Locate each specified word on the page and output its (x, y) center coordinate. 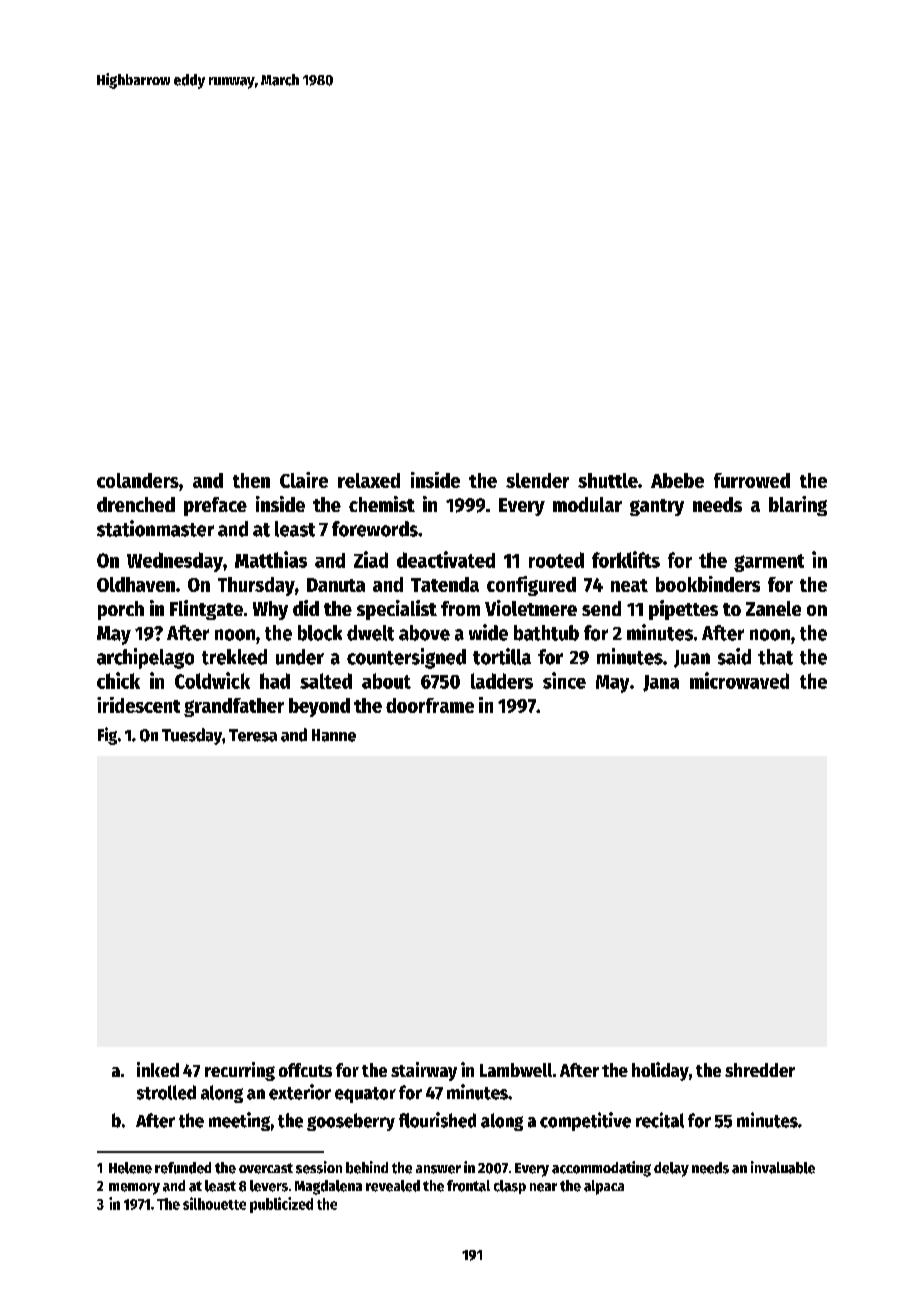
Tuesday (192, 736)
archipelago (145, 658)
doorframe (430, 705)
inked (158, 1069)
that (775, 657)
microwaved (739, 680)
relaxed (369, 480)
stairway (424, 1071)
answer (438, 1169)
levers (269, 1186)
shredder (760, 1070)
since (564, 680)
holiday (660, 1071)
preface (215, 506)
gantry (657, 507)
